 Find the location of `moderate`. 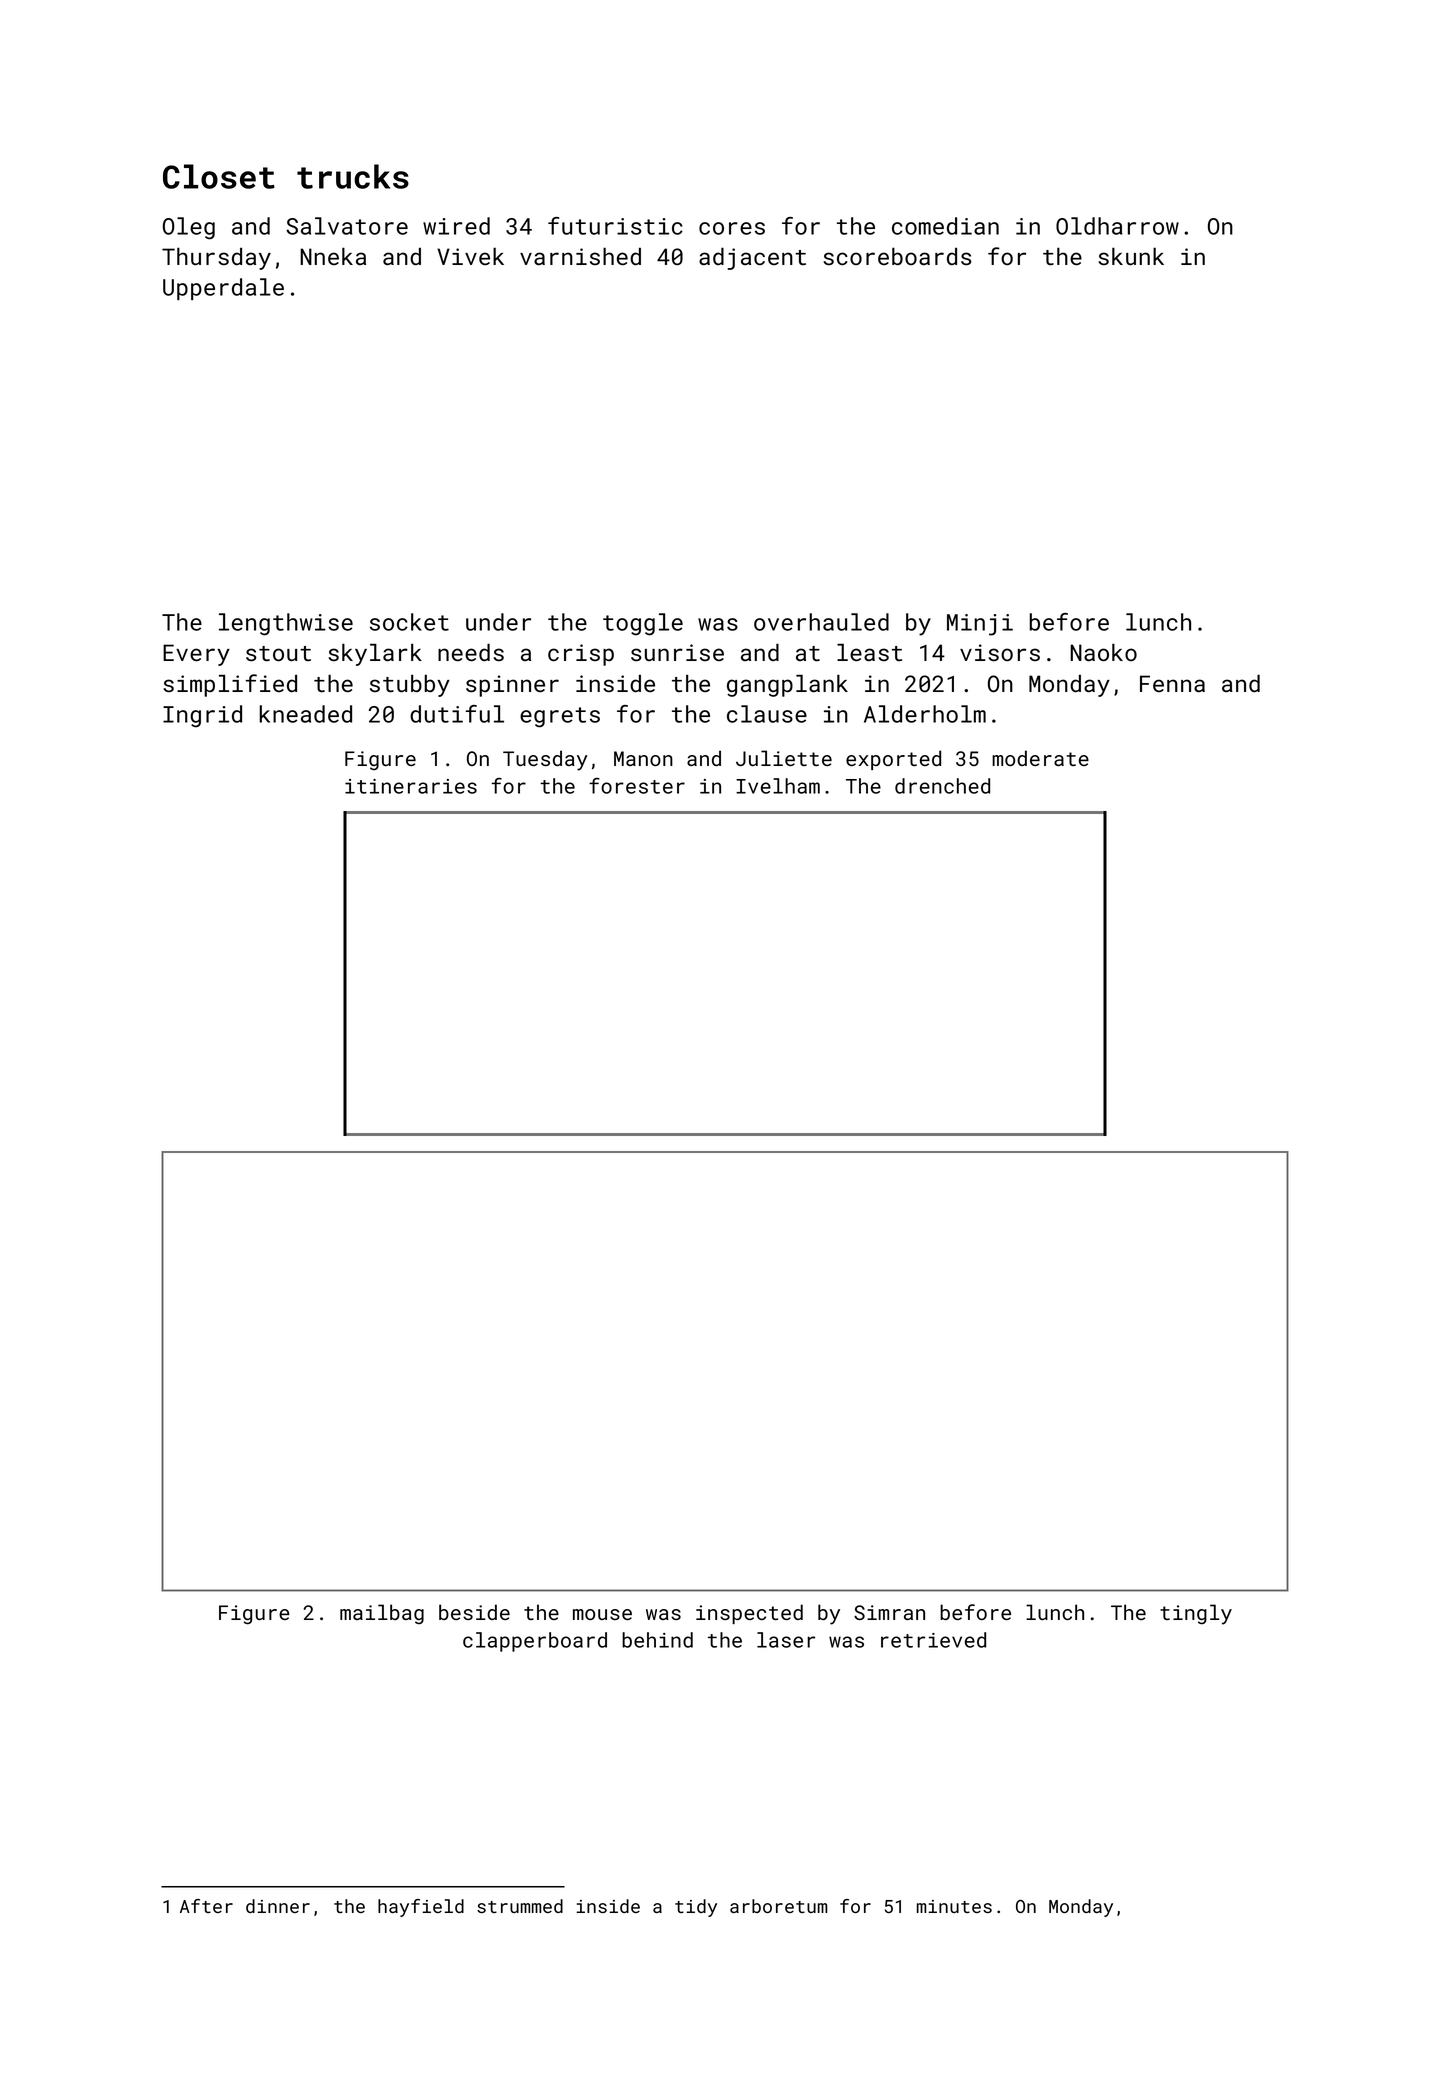

moderate is located at coordinates (1040, 758).
